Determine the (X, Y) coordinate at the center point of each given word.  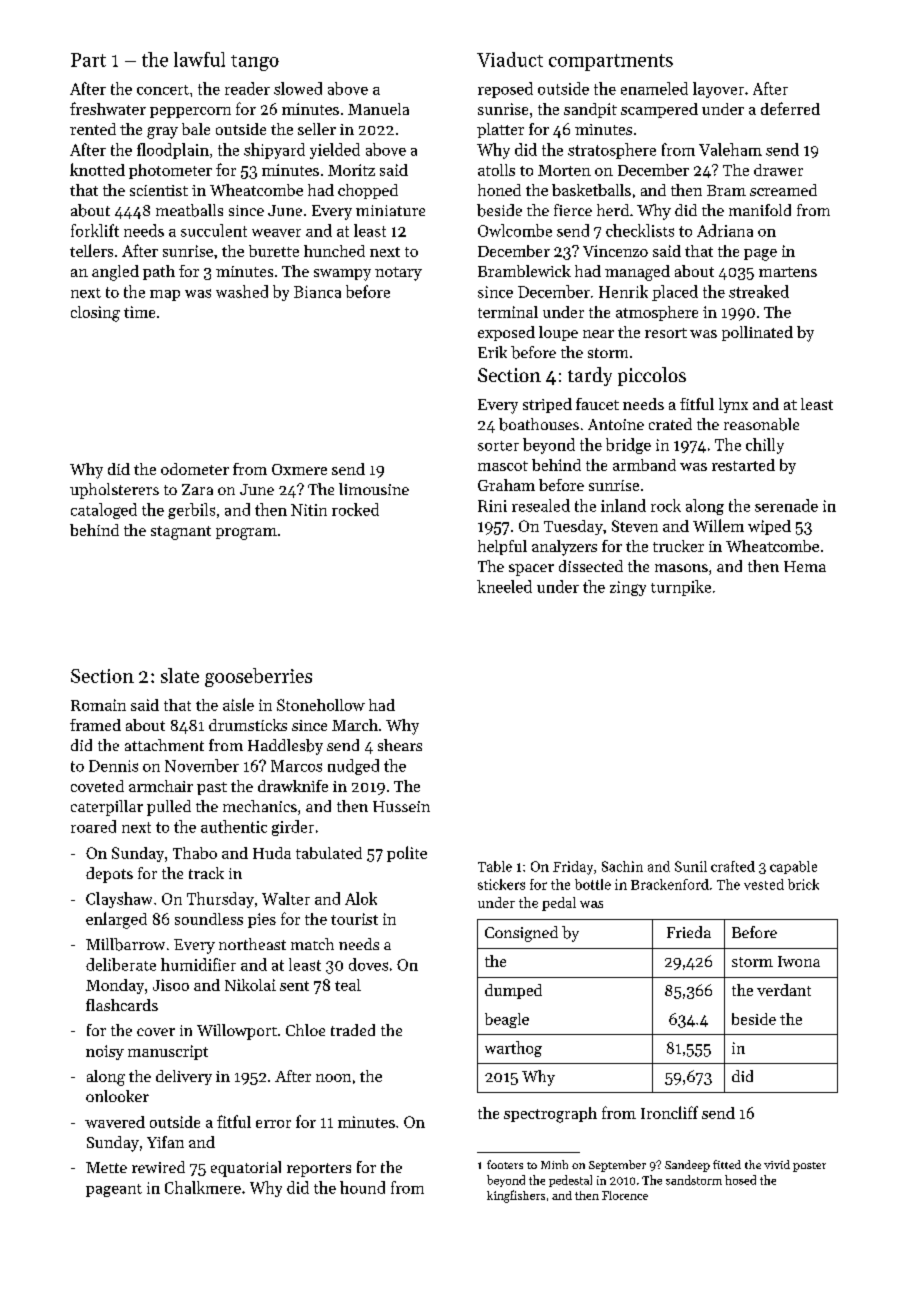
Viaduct (510, 59)
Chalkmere (203, 1187)
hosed (740, 1180)
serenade (786, 505)
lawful (199, 59)
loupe (558, 333)
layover (718, 90)
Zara (197, 489)
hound (362, 1187)
